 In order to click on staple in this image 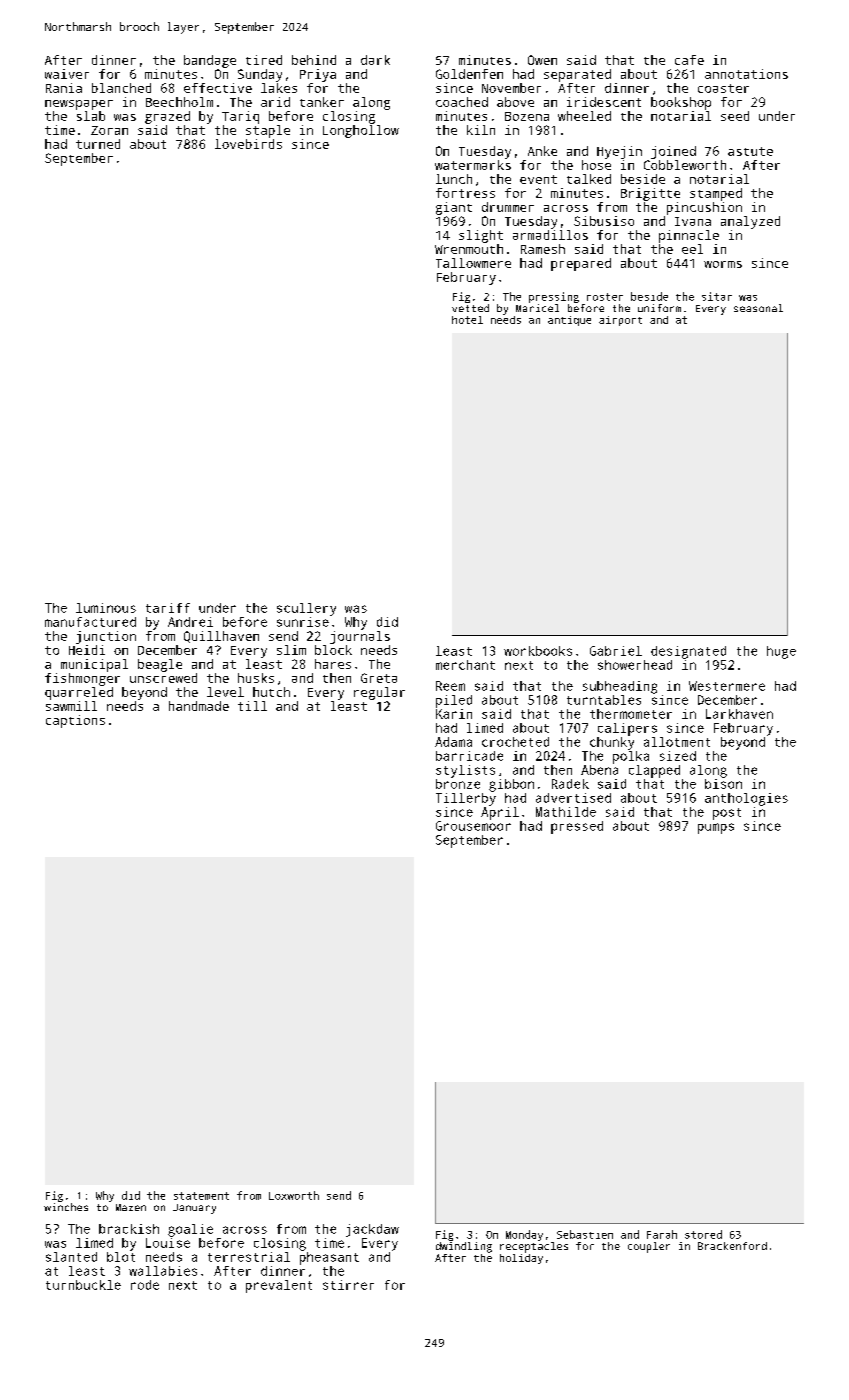, I will do `click(268, 131)`.
